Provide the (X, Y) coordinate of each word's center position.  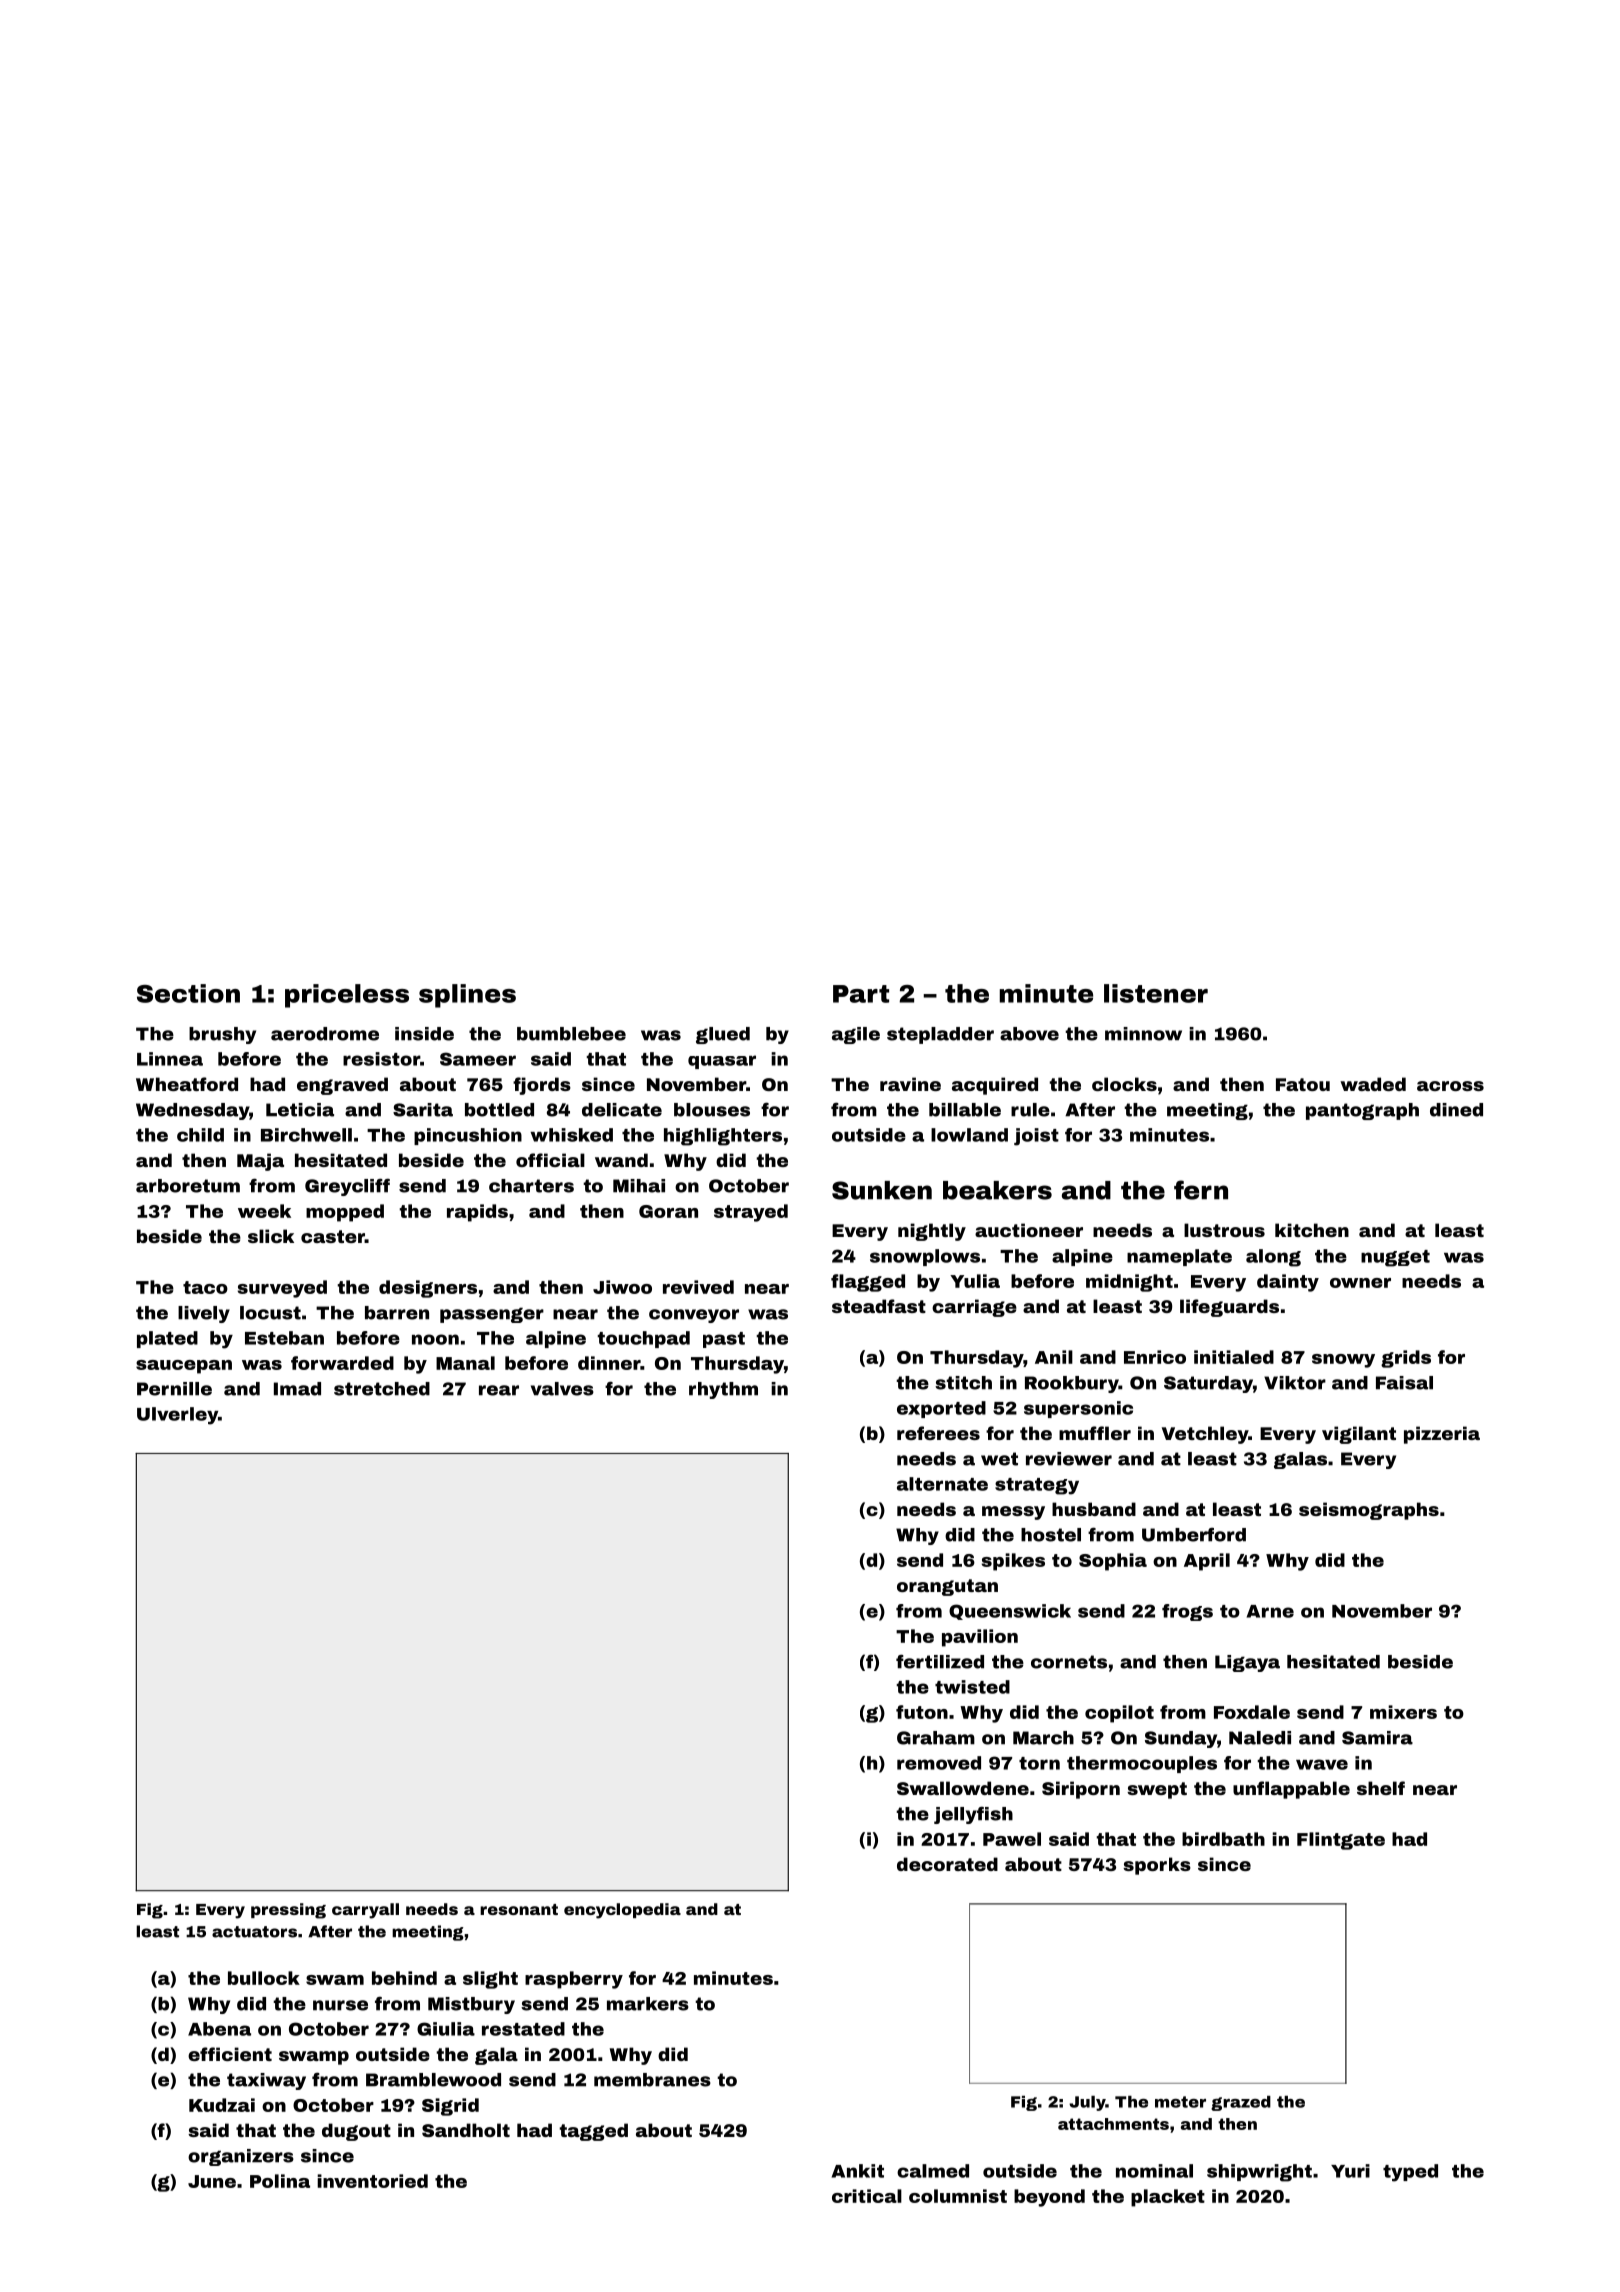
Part (861, 994)
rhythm (723, 1390)
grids (1406, 1359)
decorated (947, 1864)
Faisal (1404, 1383)
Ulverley (177, 1416)
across (1450, 1086)
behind (404, 1978)
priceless (347, 996)
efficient (230, 2054)
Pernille (174, 1389)
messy (1013, 1513)
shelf (1381, 1788)
